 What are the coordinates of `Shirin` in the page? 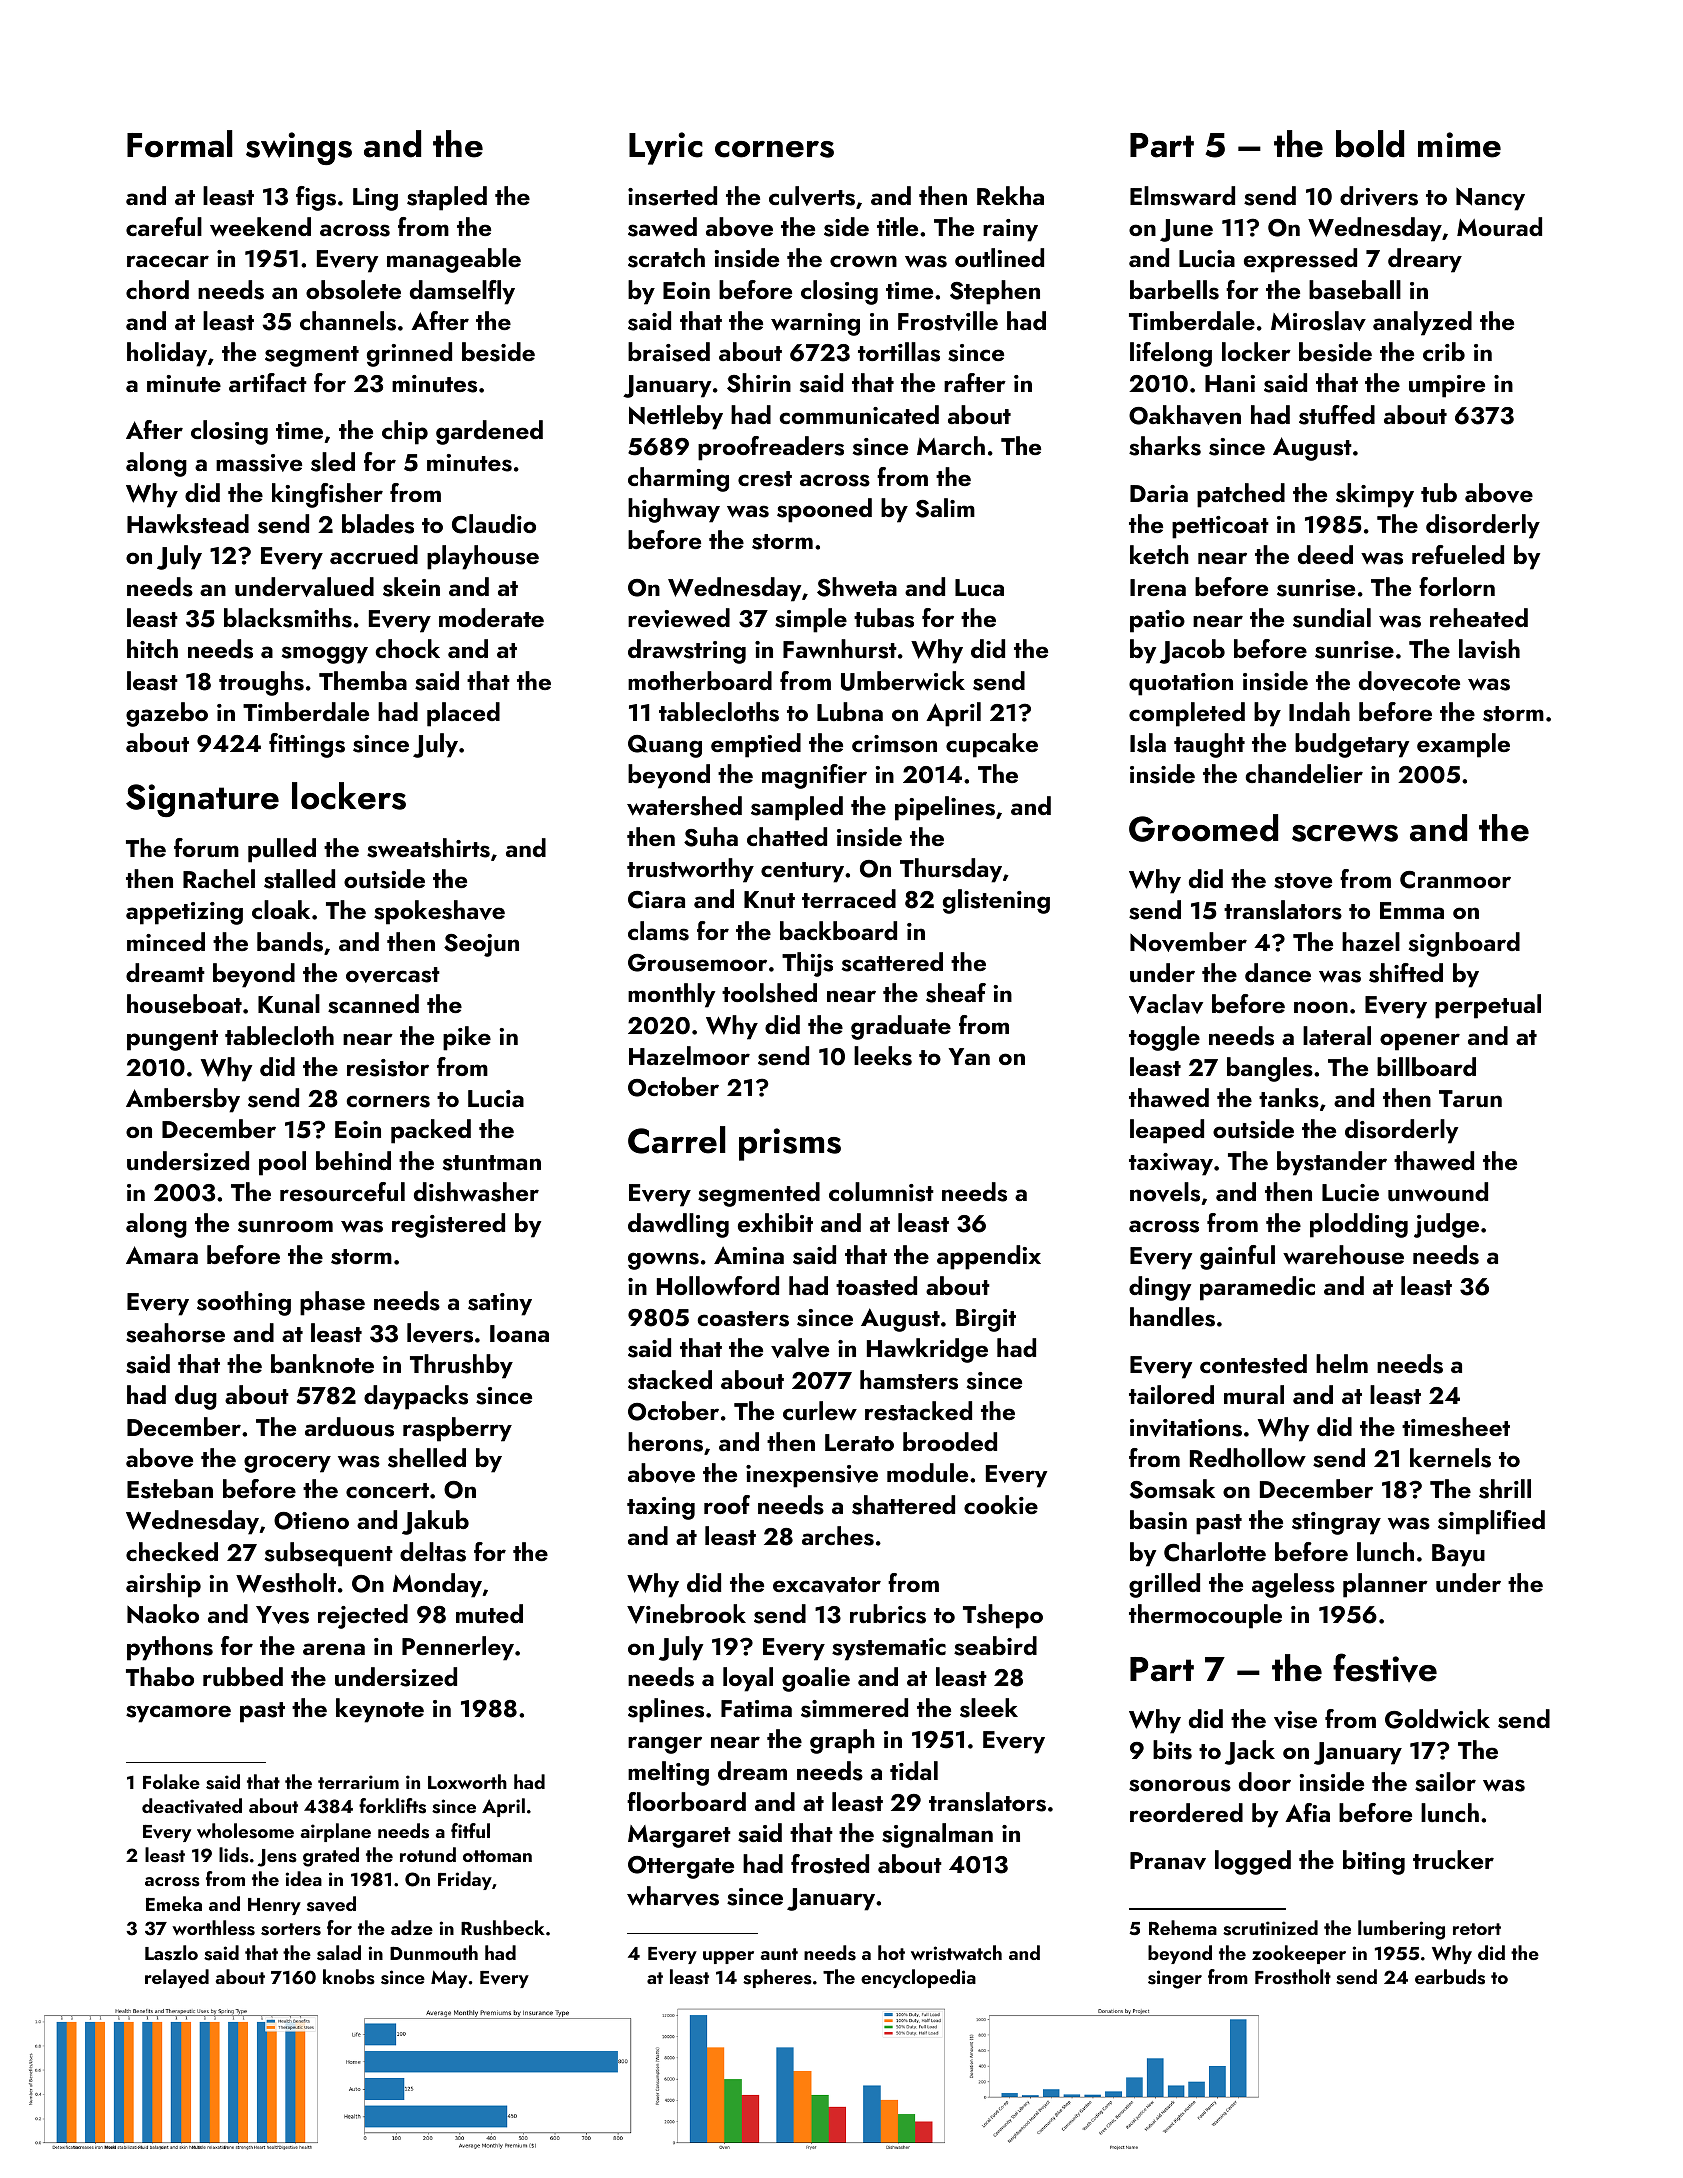 It's located at (759, 383).
